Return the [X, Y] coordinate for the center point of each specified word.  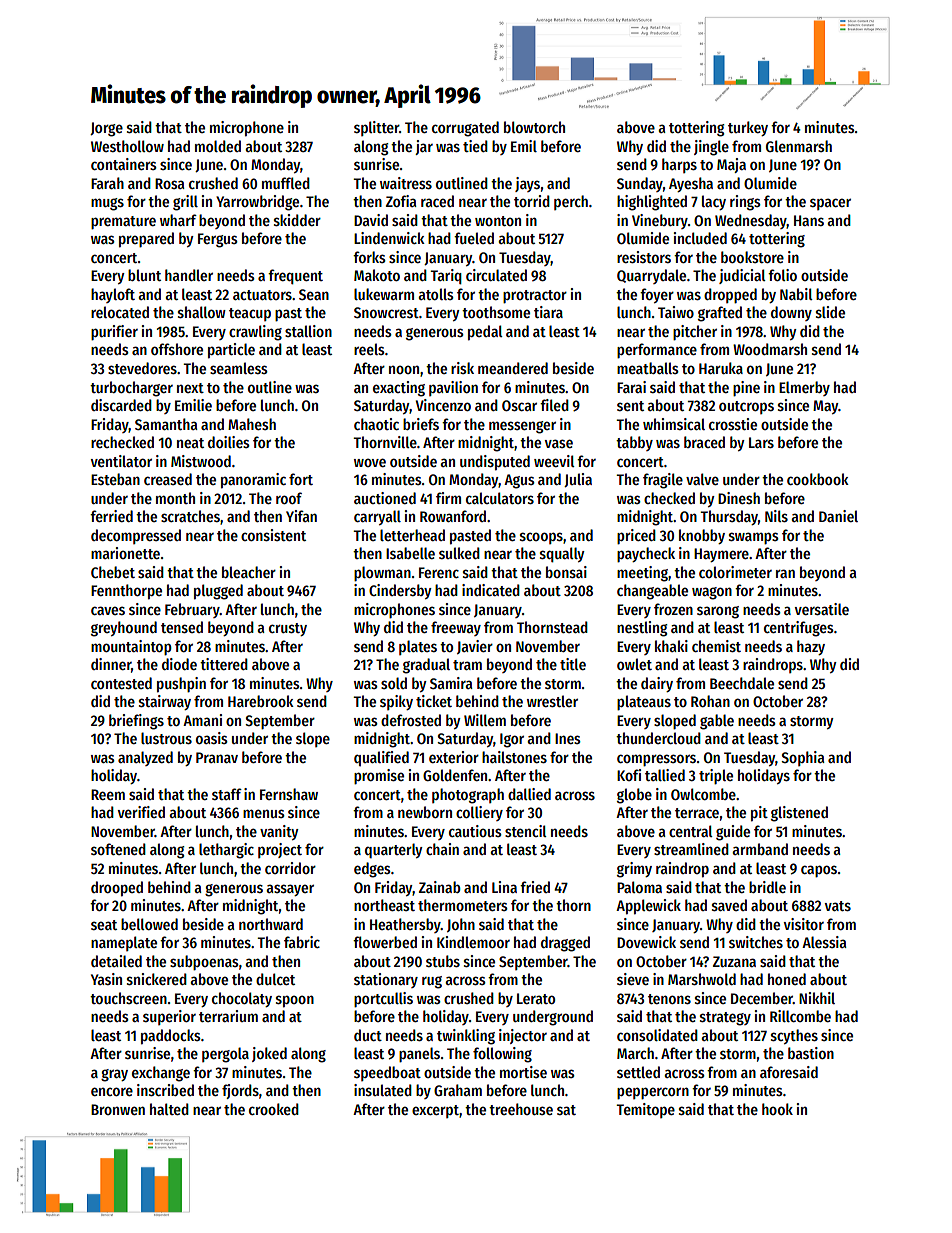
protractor [535, 297]
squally [562, 555]
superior [169, 1017]
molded [218, 146]
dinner [111, 664]
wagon [712, 593]
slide [830, 312]
